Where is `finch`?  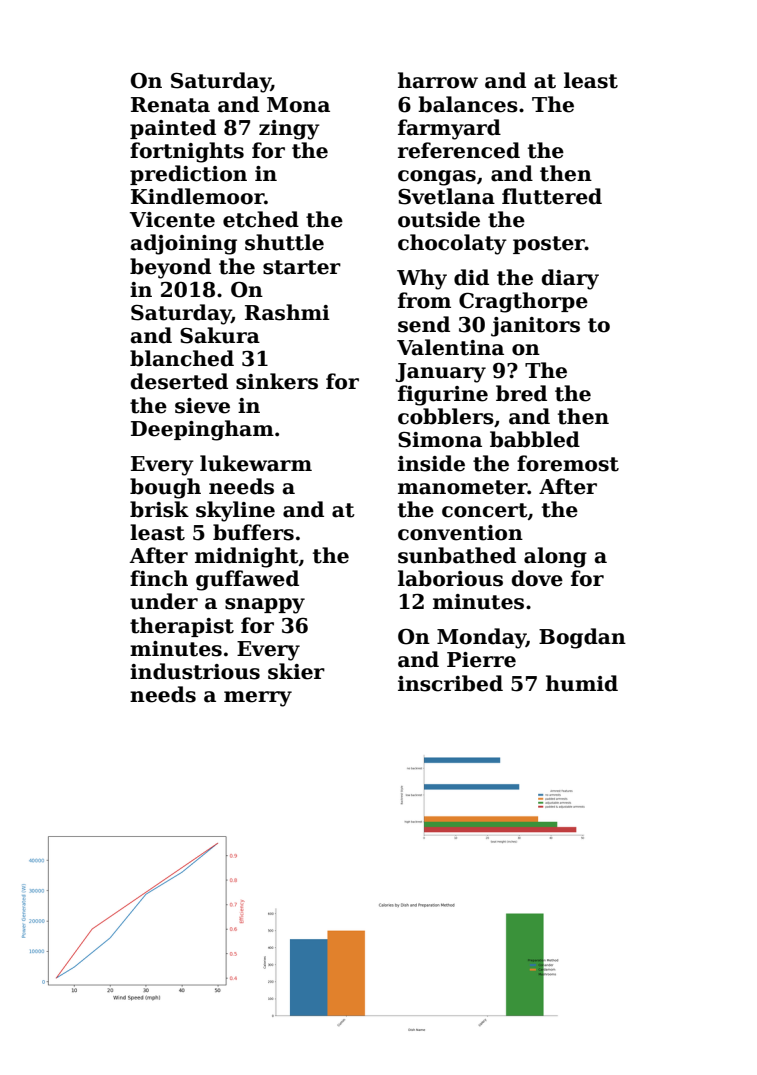 finch is located at coordinates (159, 578).
